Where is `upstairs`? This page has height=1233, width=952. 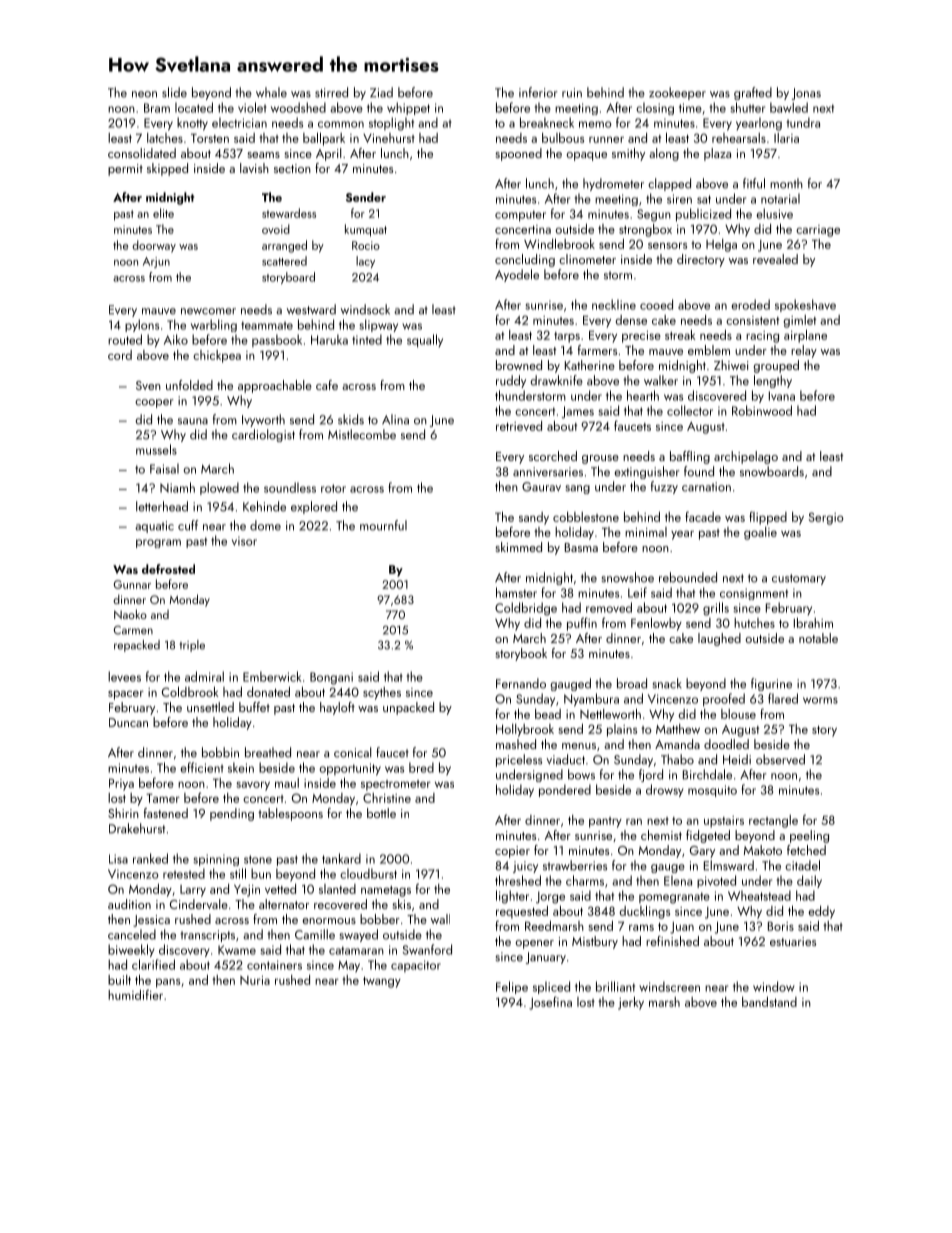
upstairs is located at coordinates (724, 822).
